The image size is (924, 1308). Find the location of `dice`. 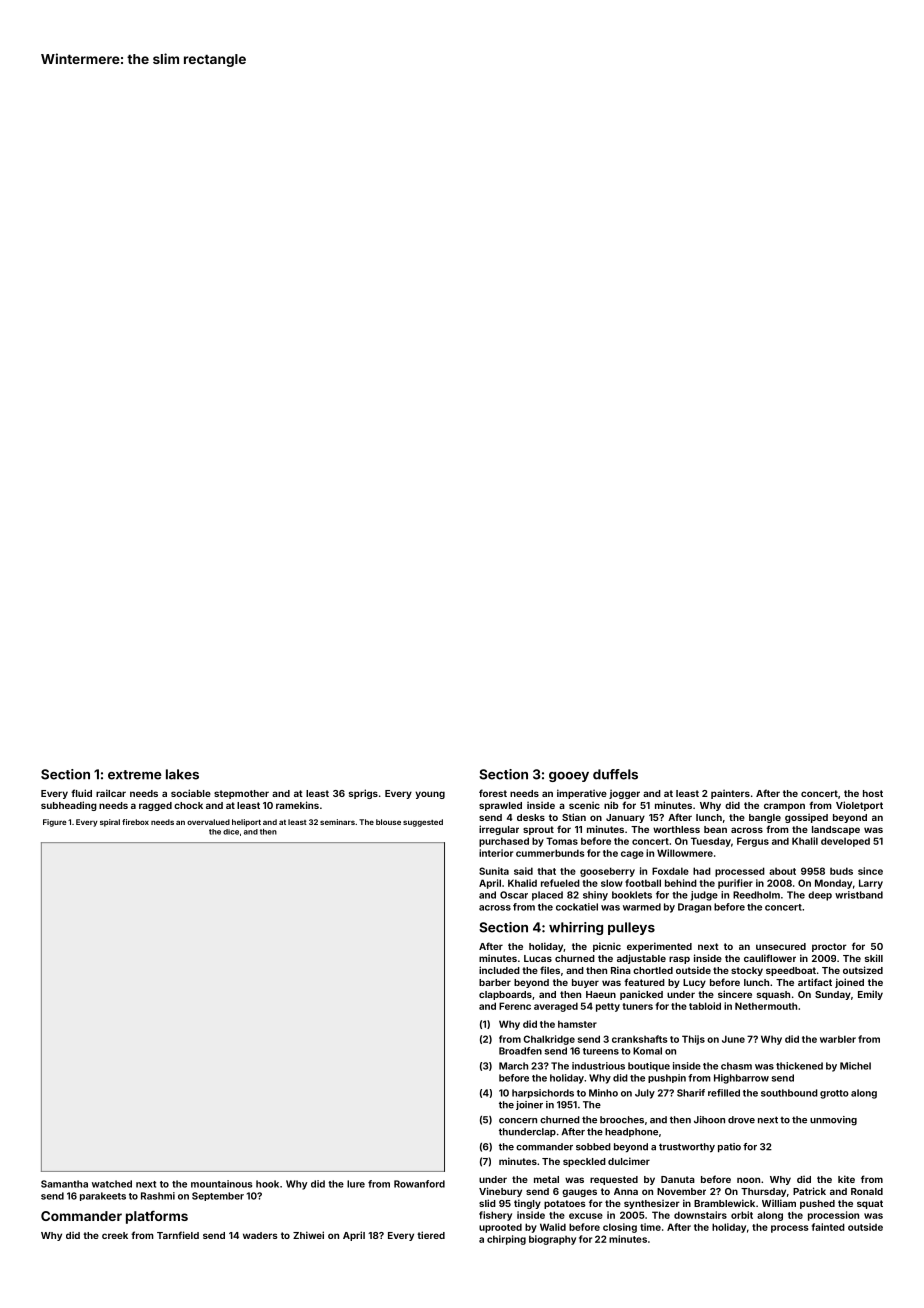

dice is located at coordinates (231, 832).
